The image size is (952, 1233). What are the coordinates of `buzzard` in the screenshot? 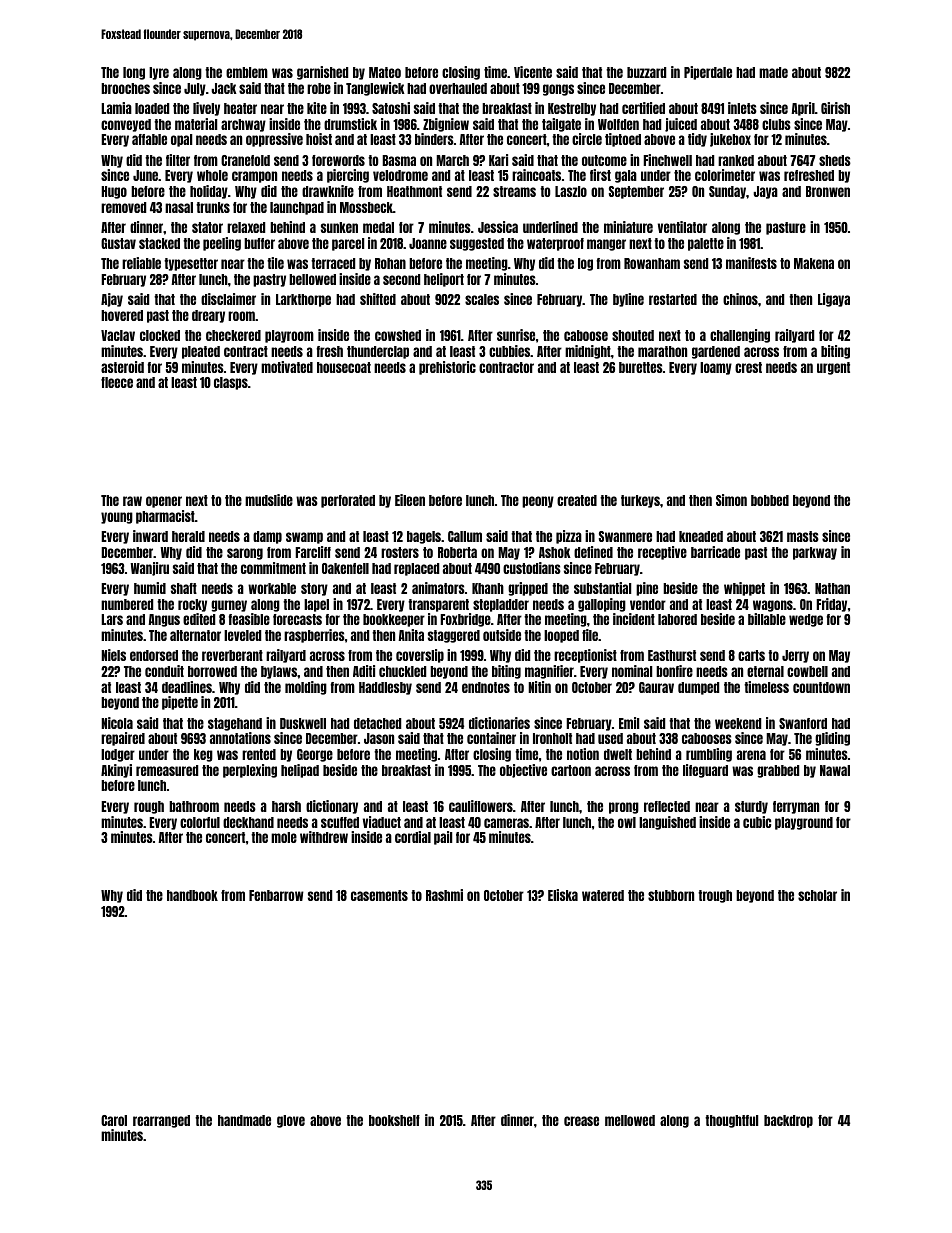 It's located at (646, 72).
